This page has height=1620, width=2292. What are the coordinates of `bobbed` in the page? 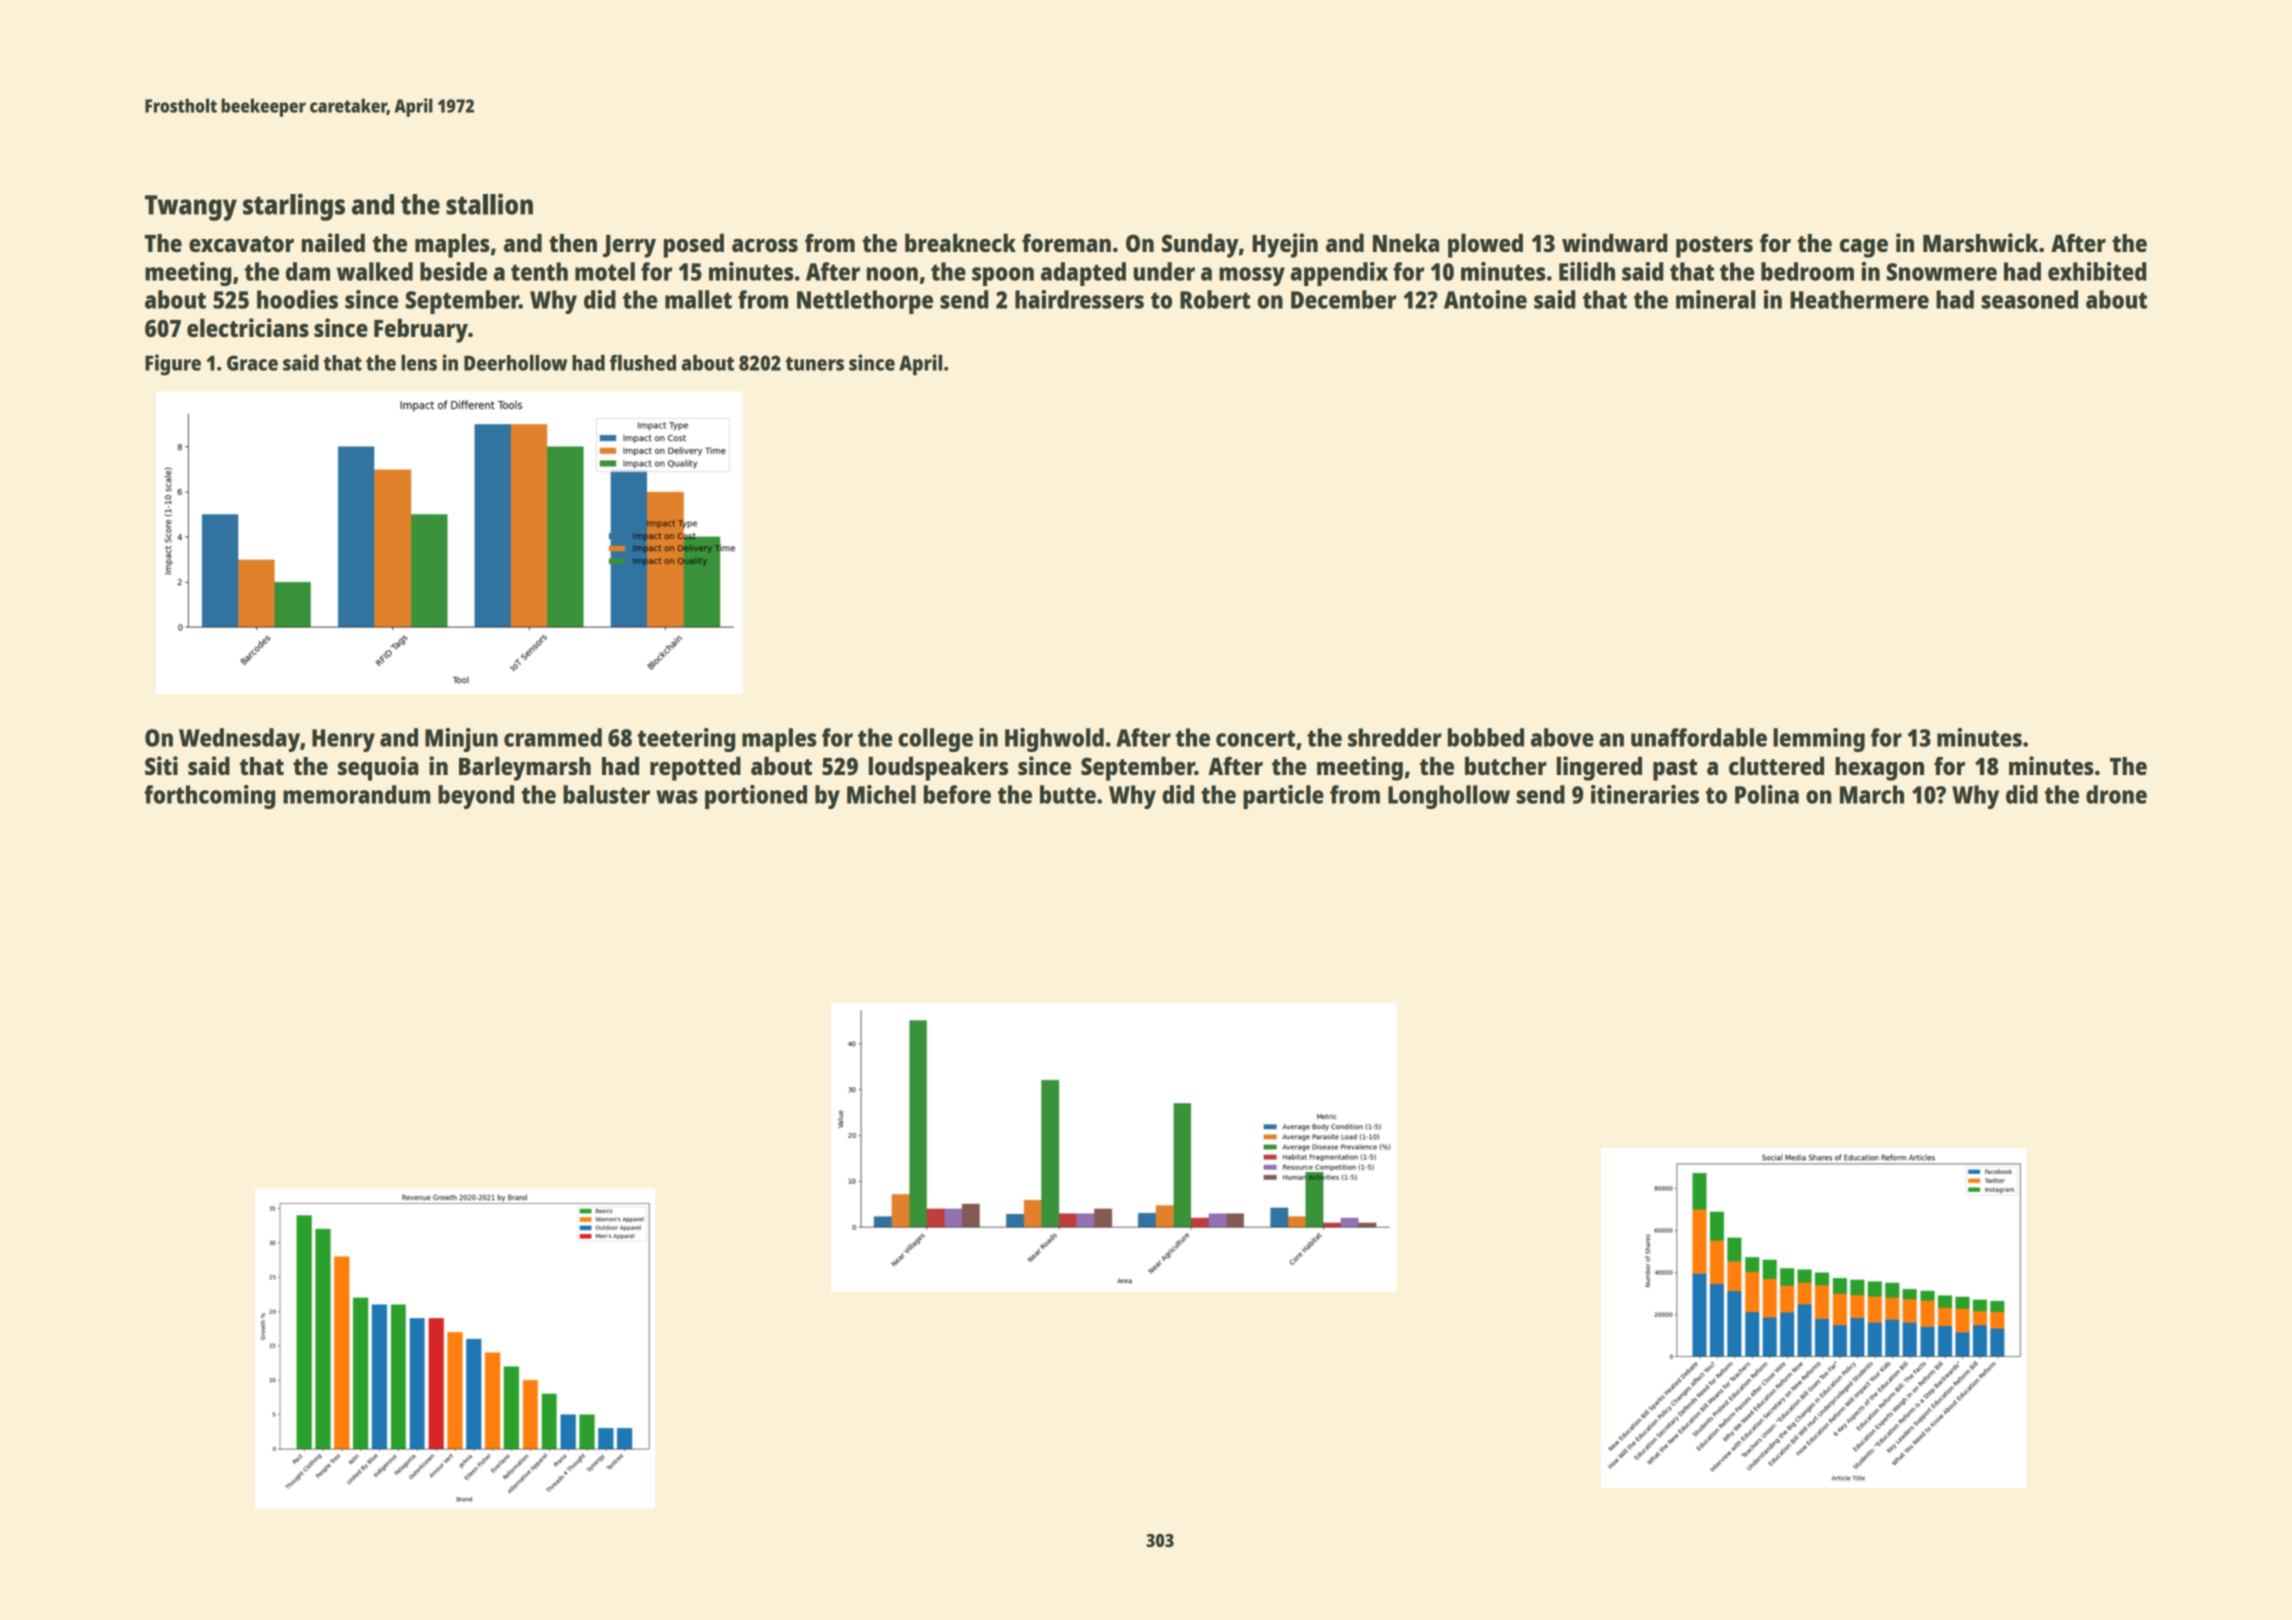 It's located at (1486, 737).
